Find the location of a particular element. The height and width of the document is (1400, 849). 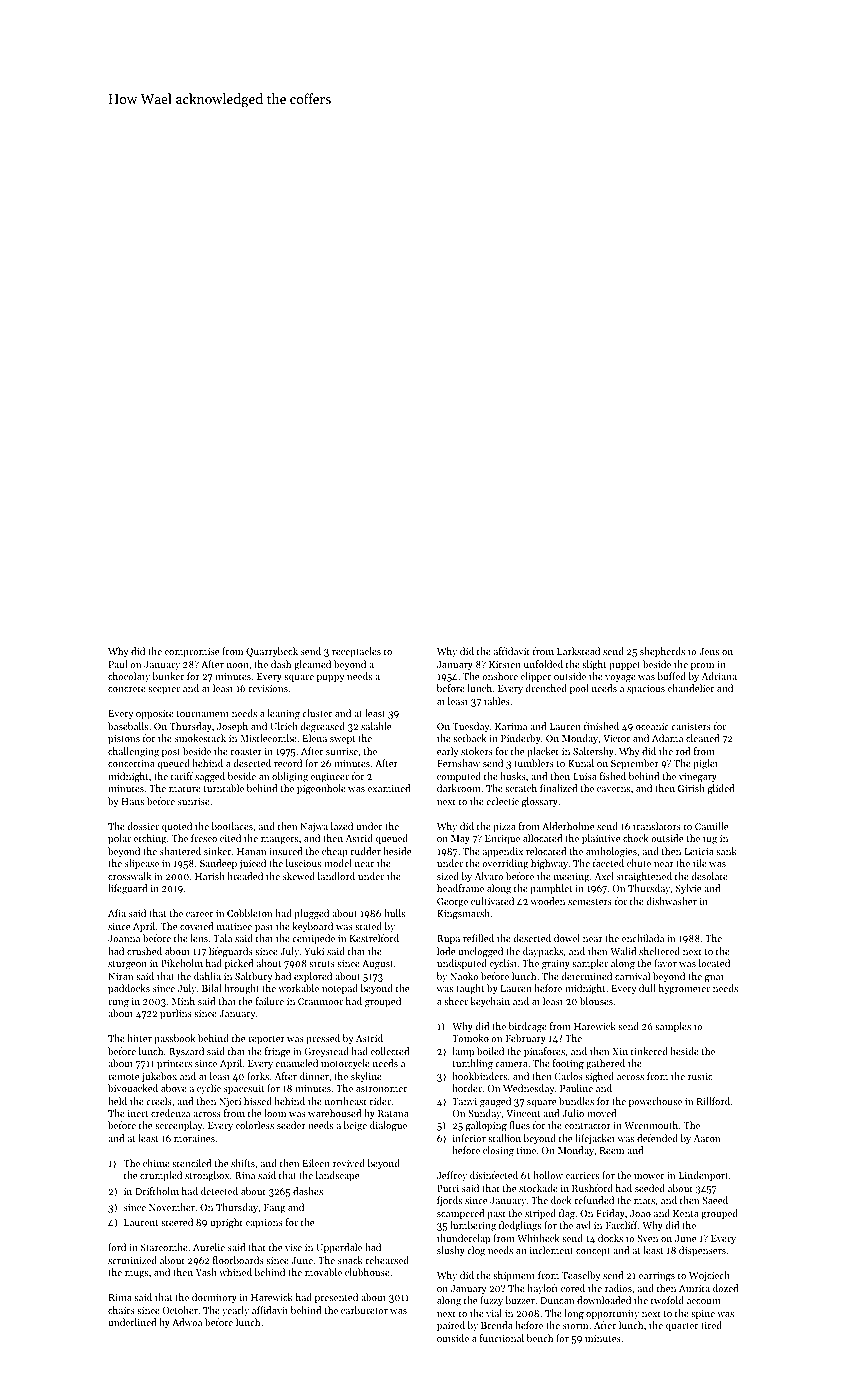

voyage is located at coordinates (620, 679).
